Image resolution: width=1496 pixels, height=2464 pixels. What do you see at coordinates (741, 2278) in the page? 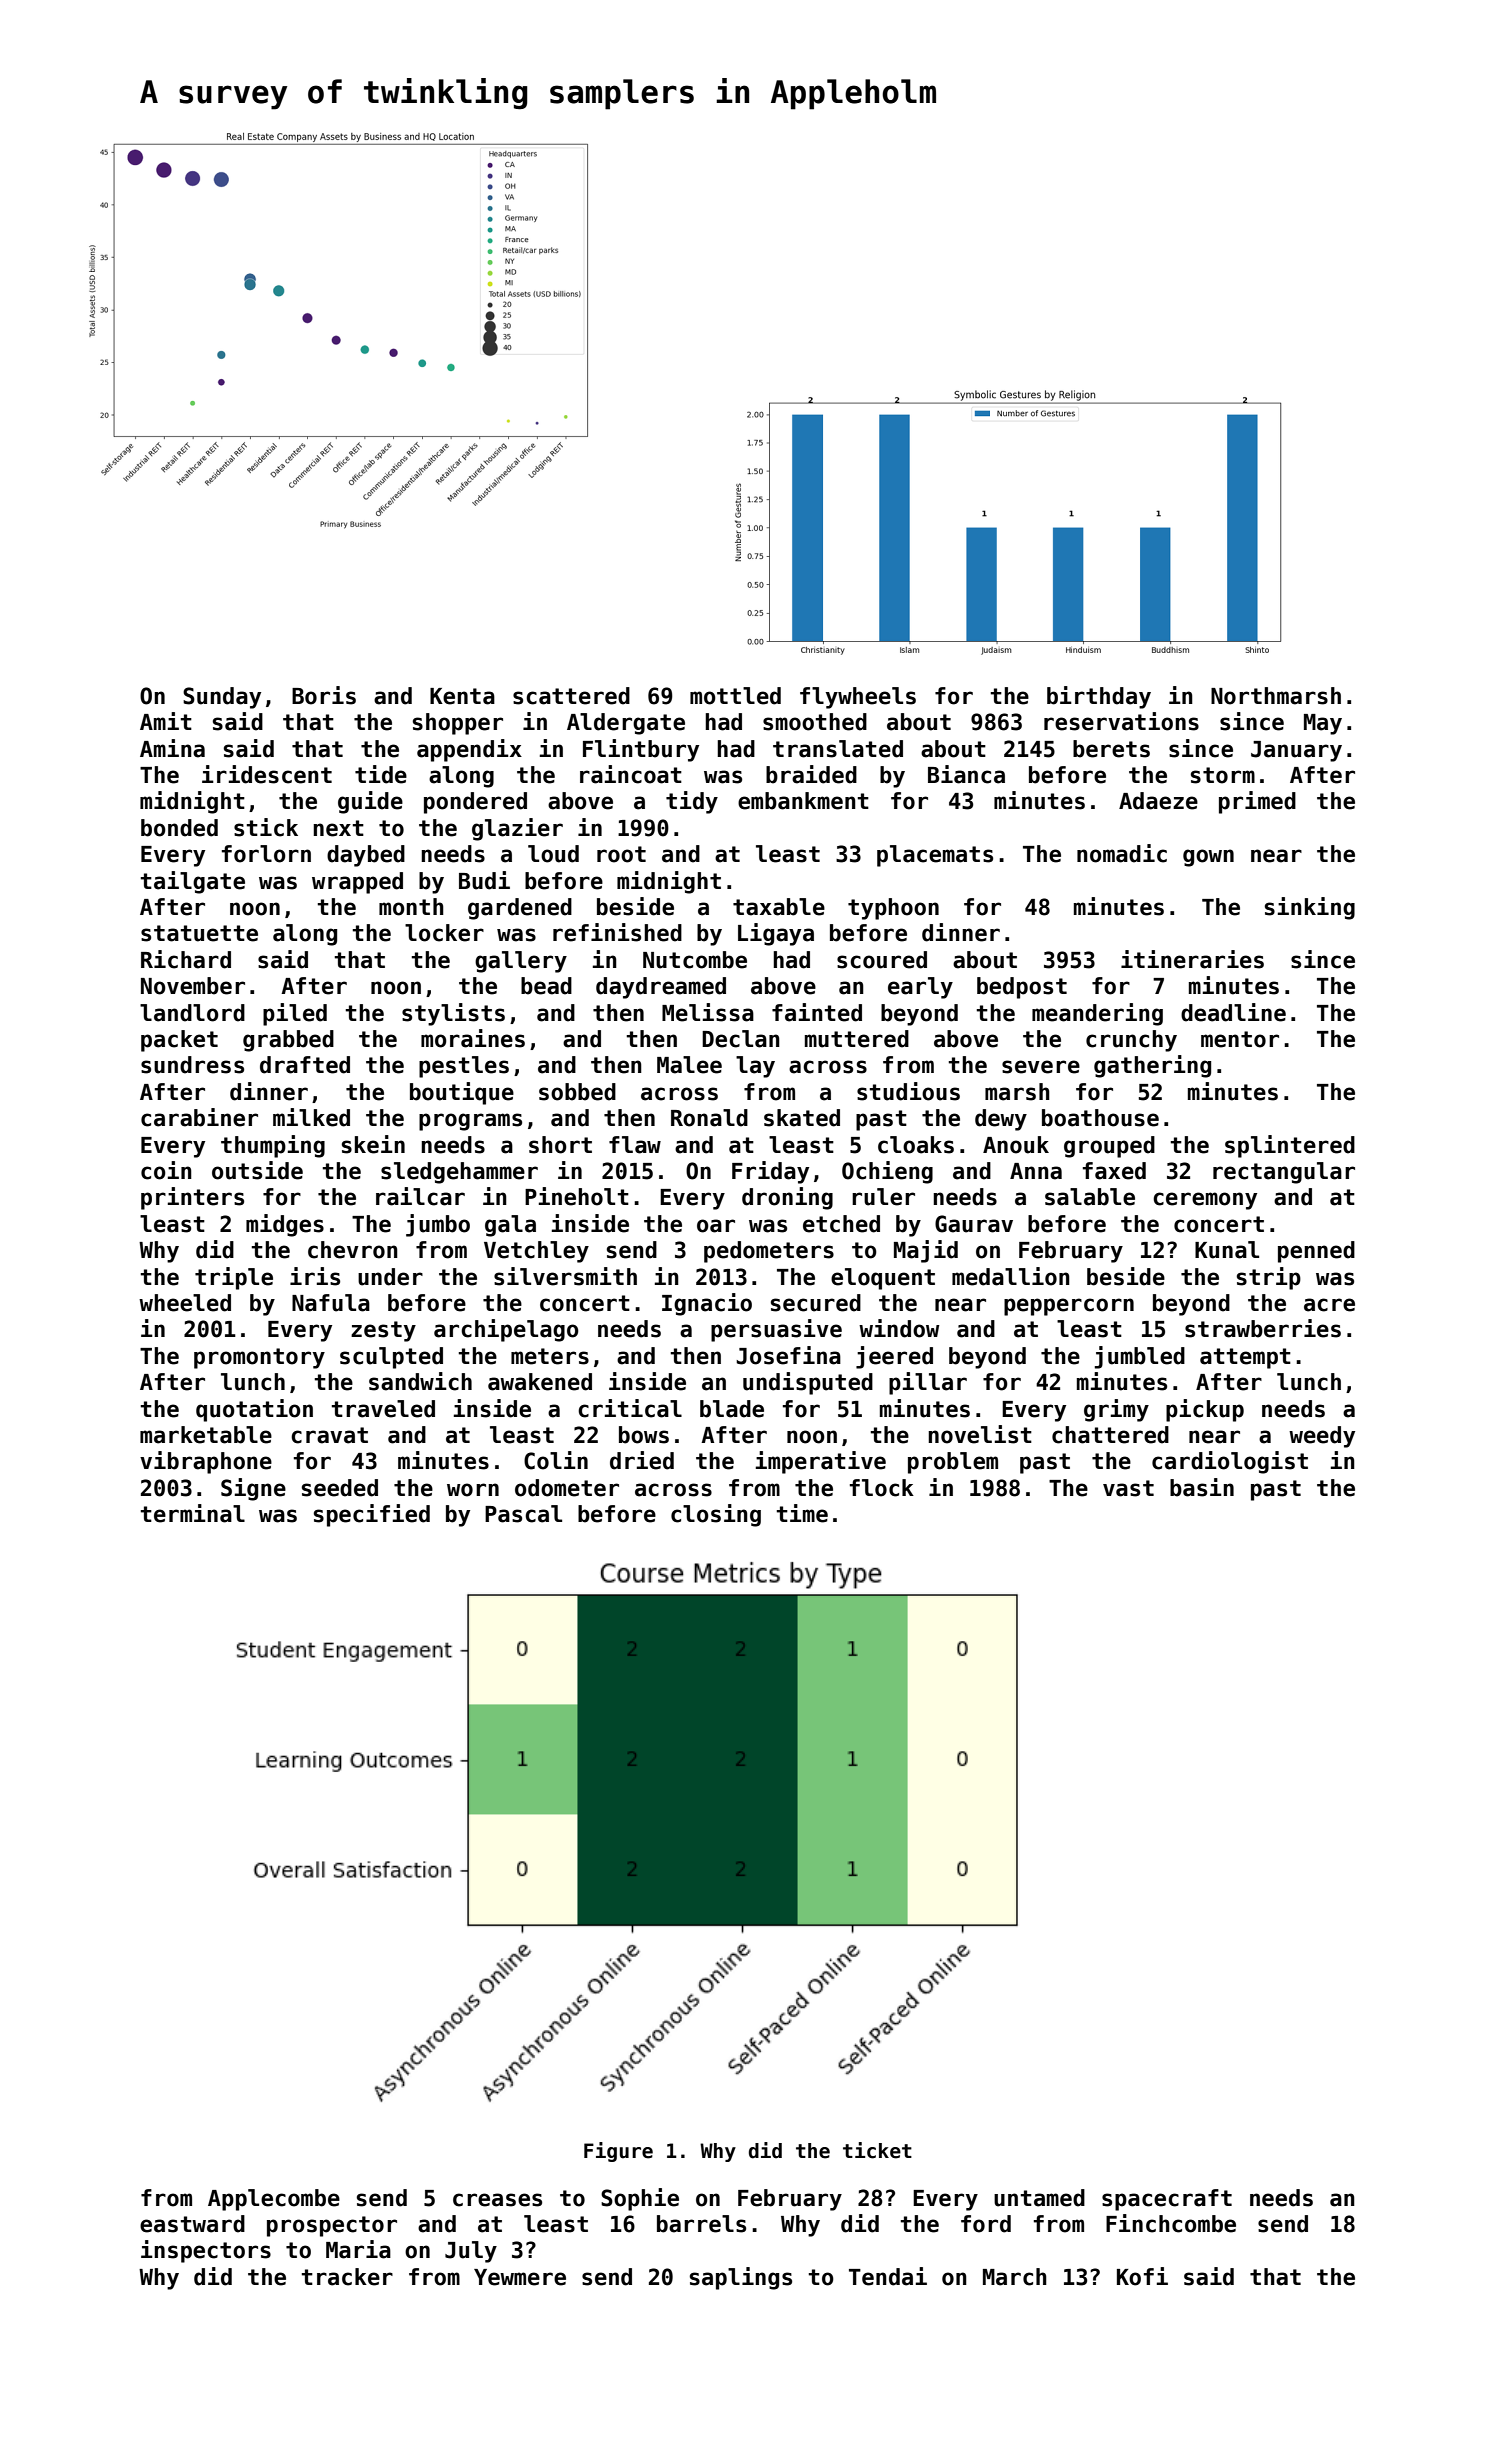
I see `saplings` at bounding box center [741, 2278].
